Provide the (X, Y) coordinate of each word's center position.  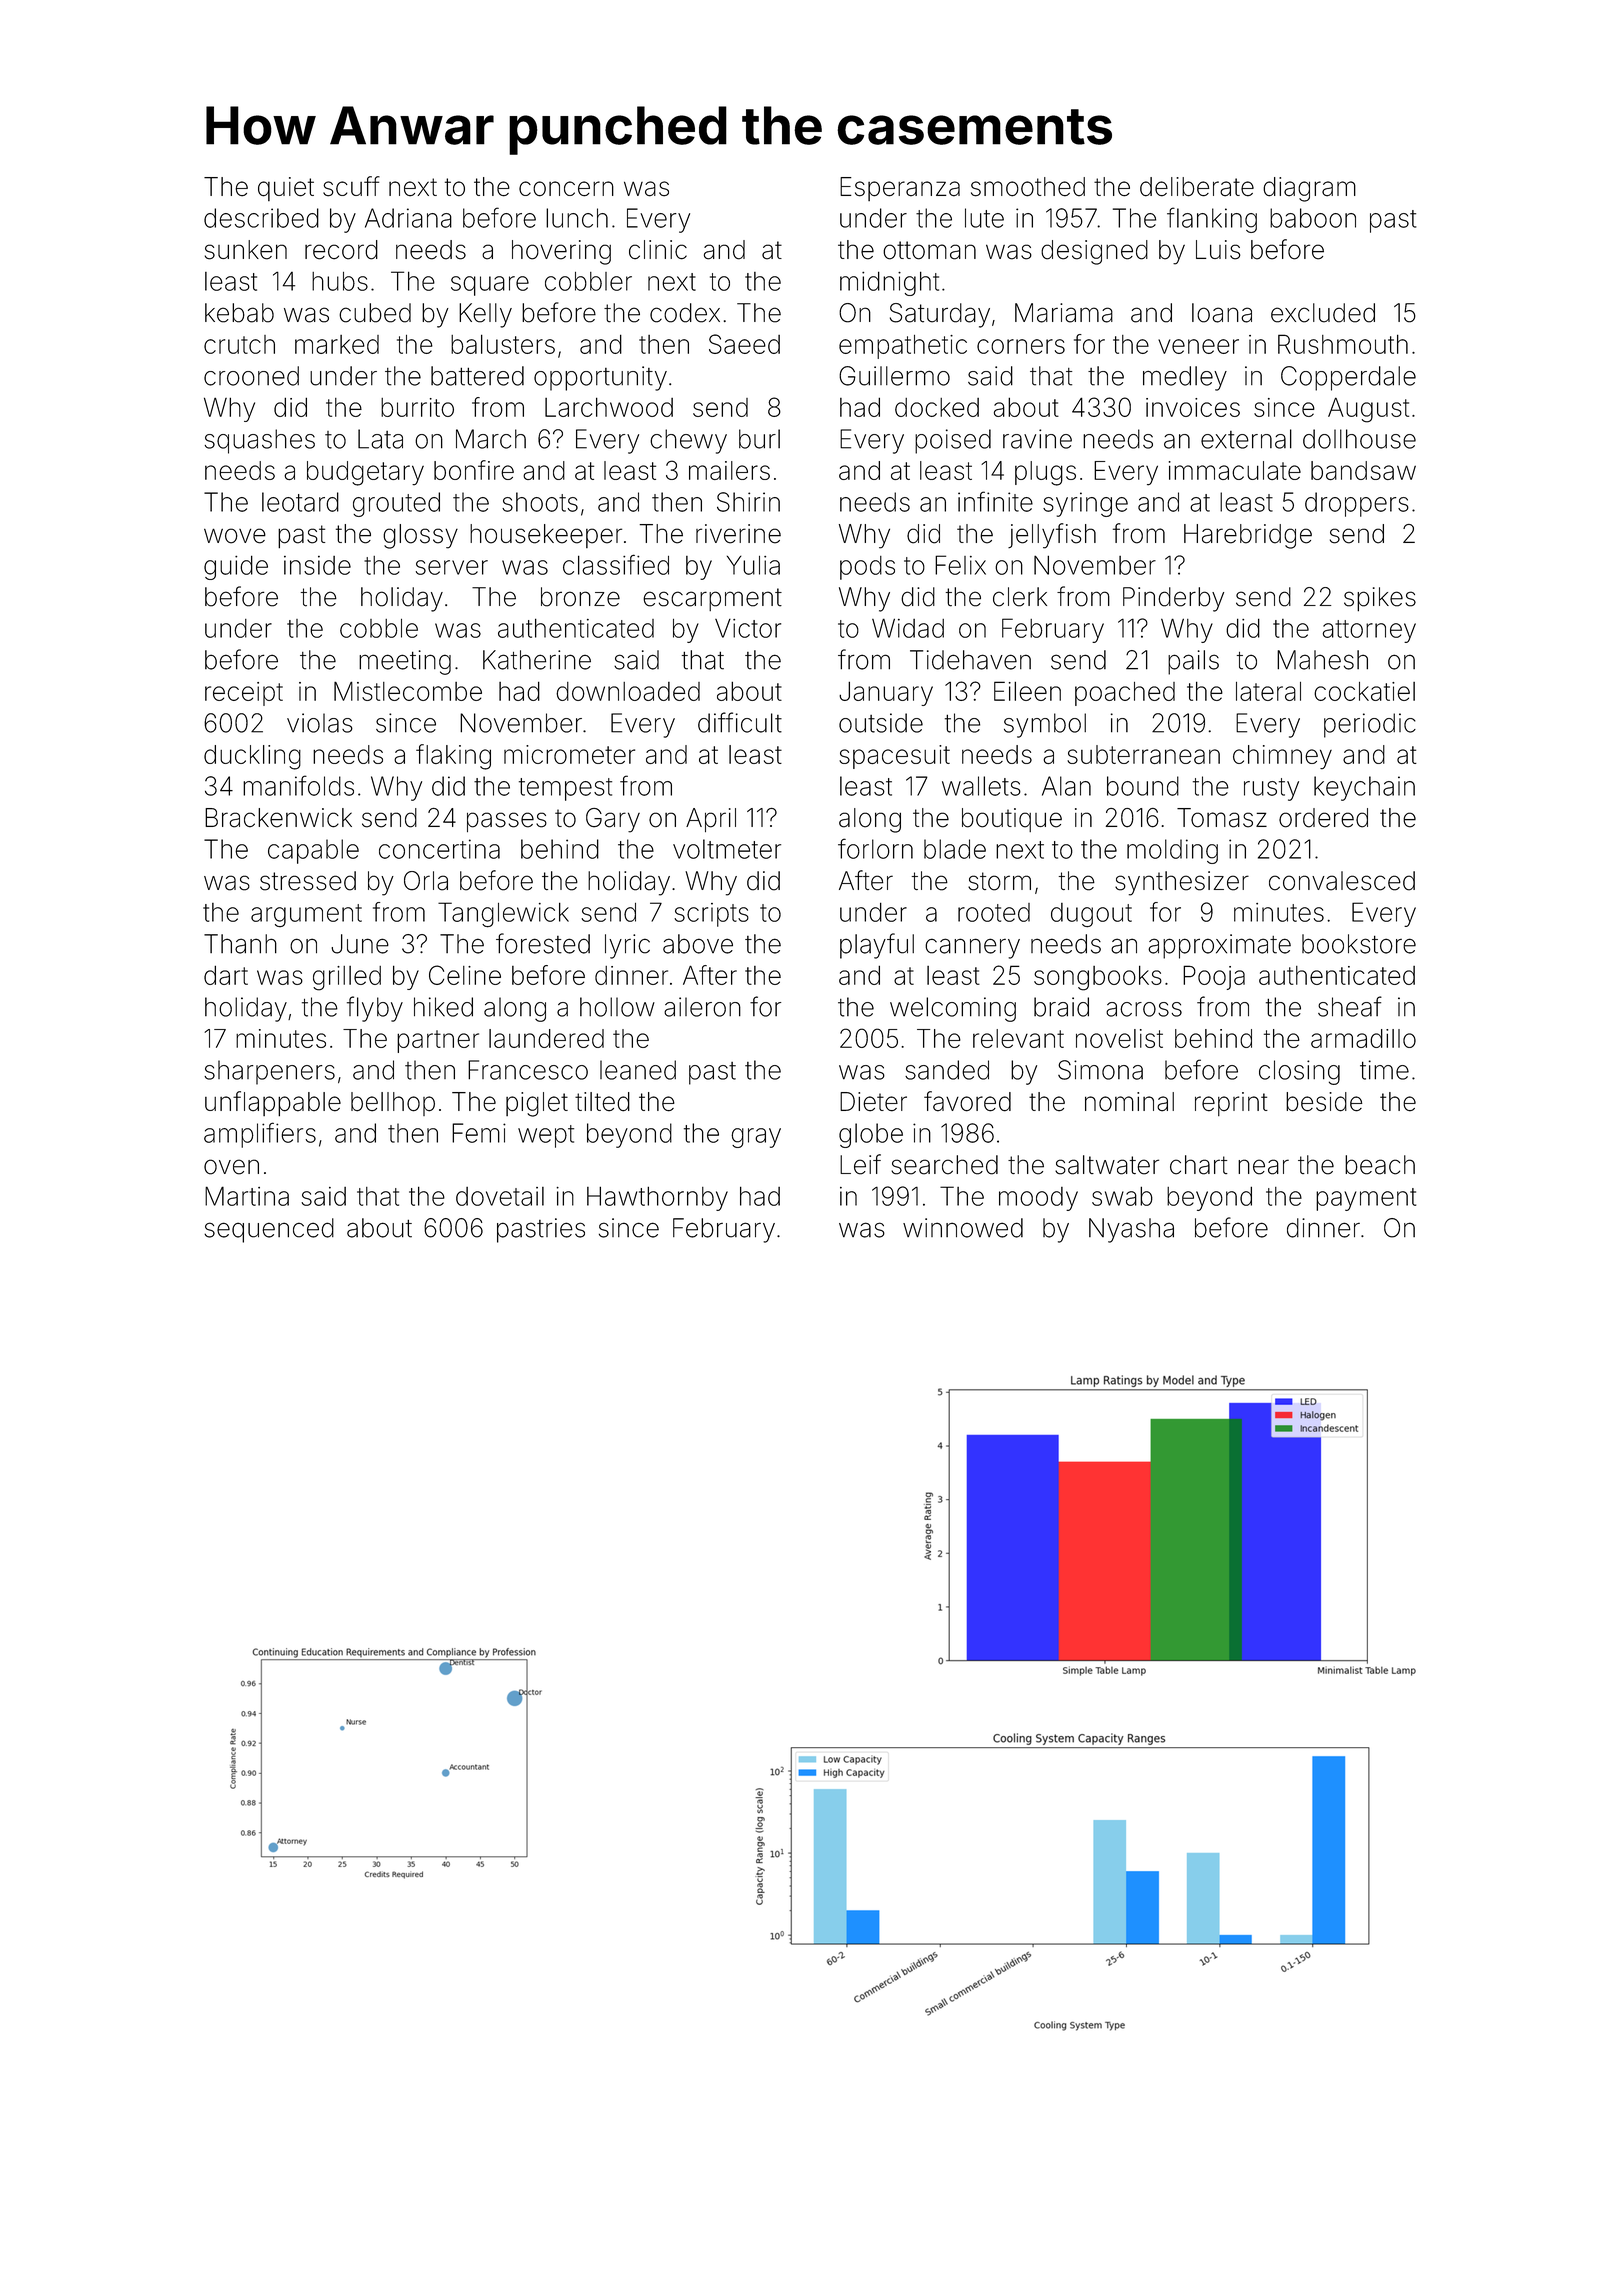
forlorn (875, 848)
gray (756, 1138)
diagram (1309, 189)
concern (566, 189)
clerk (1020, 597)
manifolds (298, 785)
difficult (740, 722)
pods (867, 568)
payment (1366, 1199)
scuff (351, 186)
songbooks (1098, 978)
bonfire (474, 470)
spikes (1380, 599)
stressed (308, 881)
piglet (537, 1104)
